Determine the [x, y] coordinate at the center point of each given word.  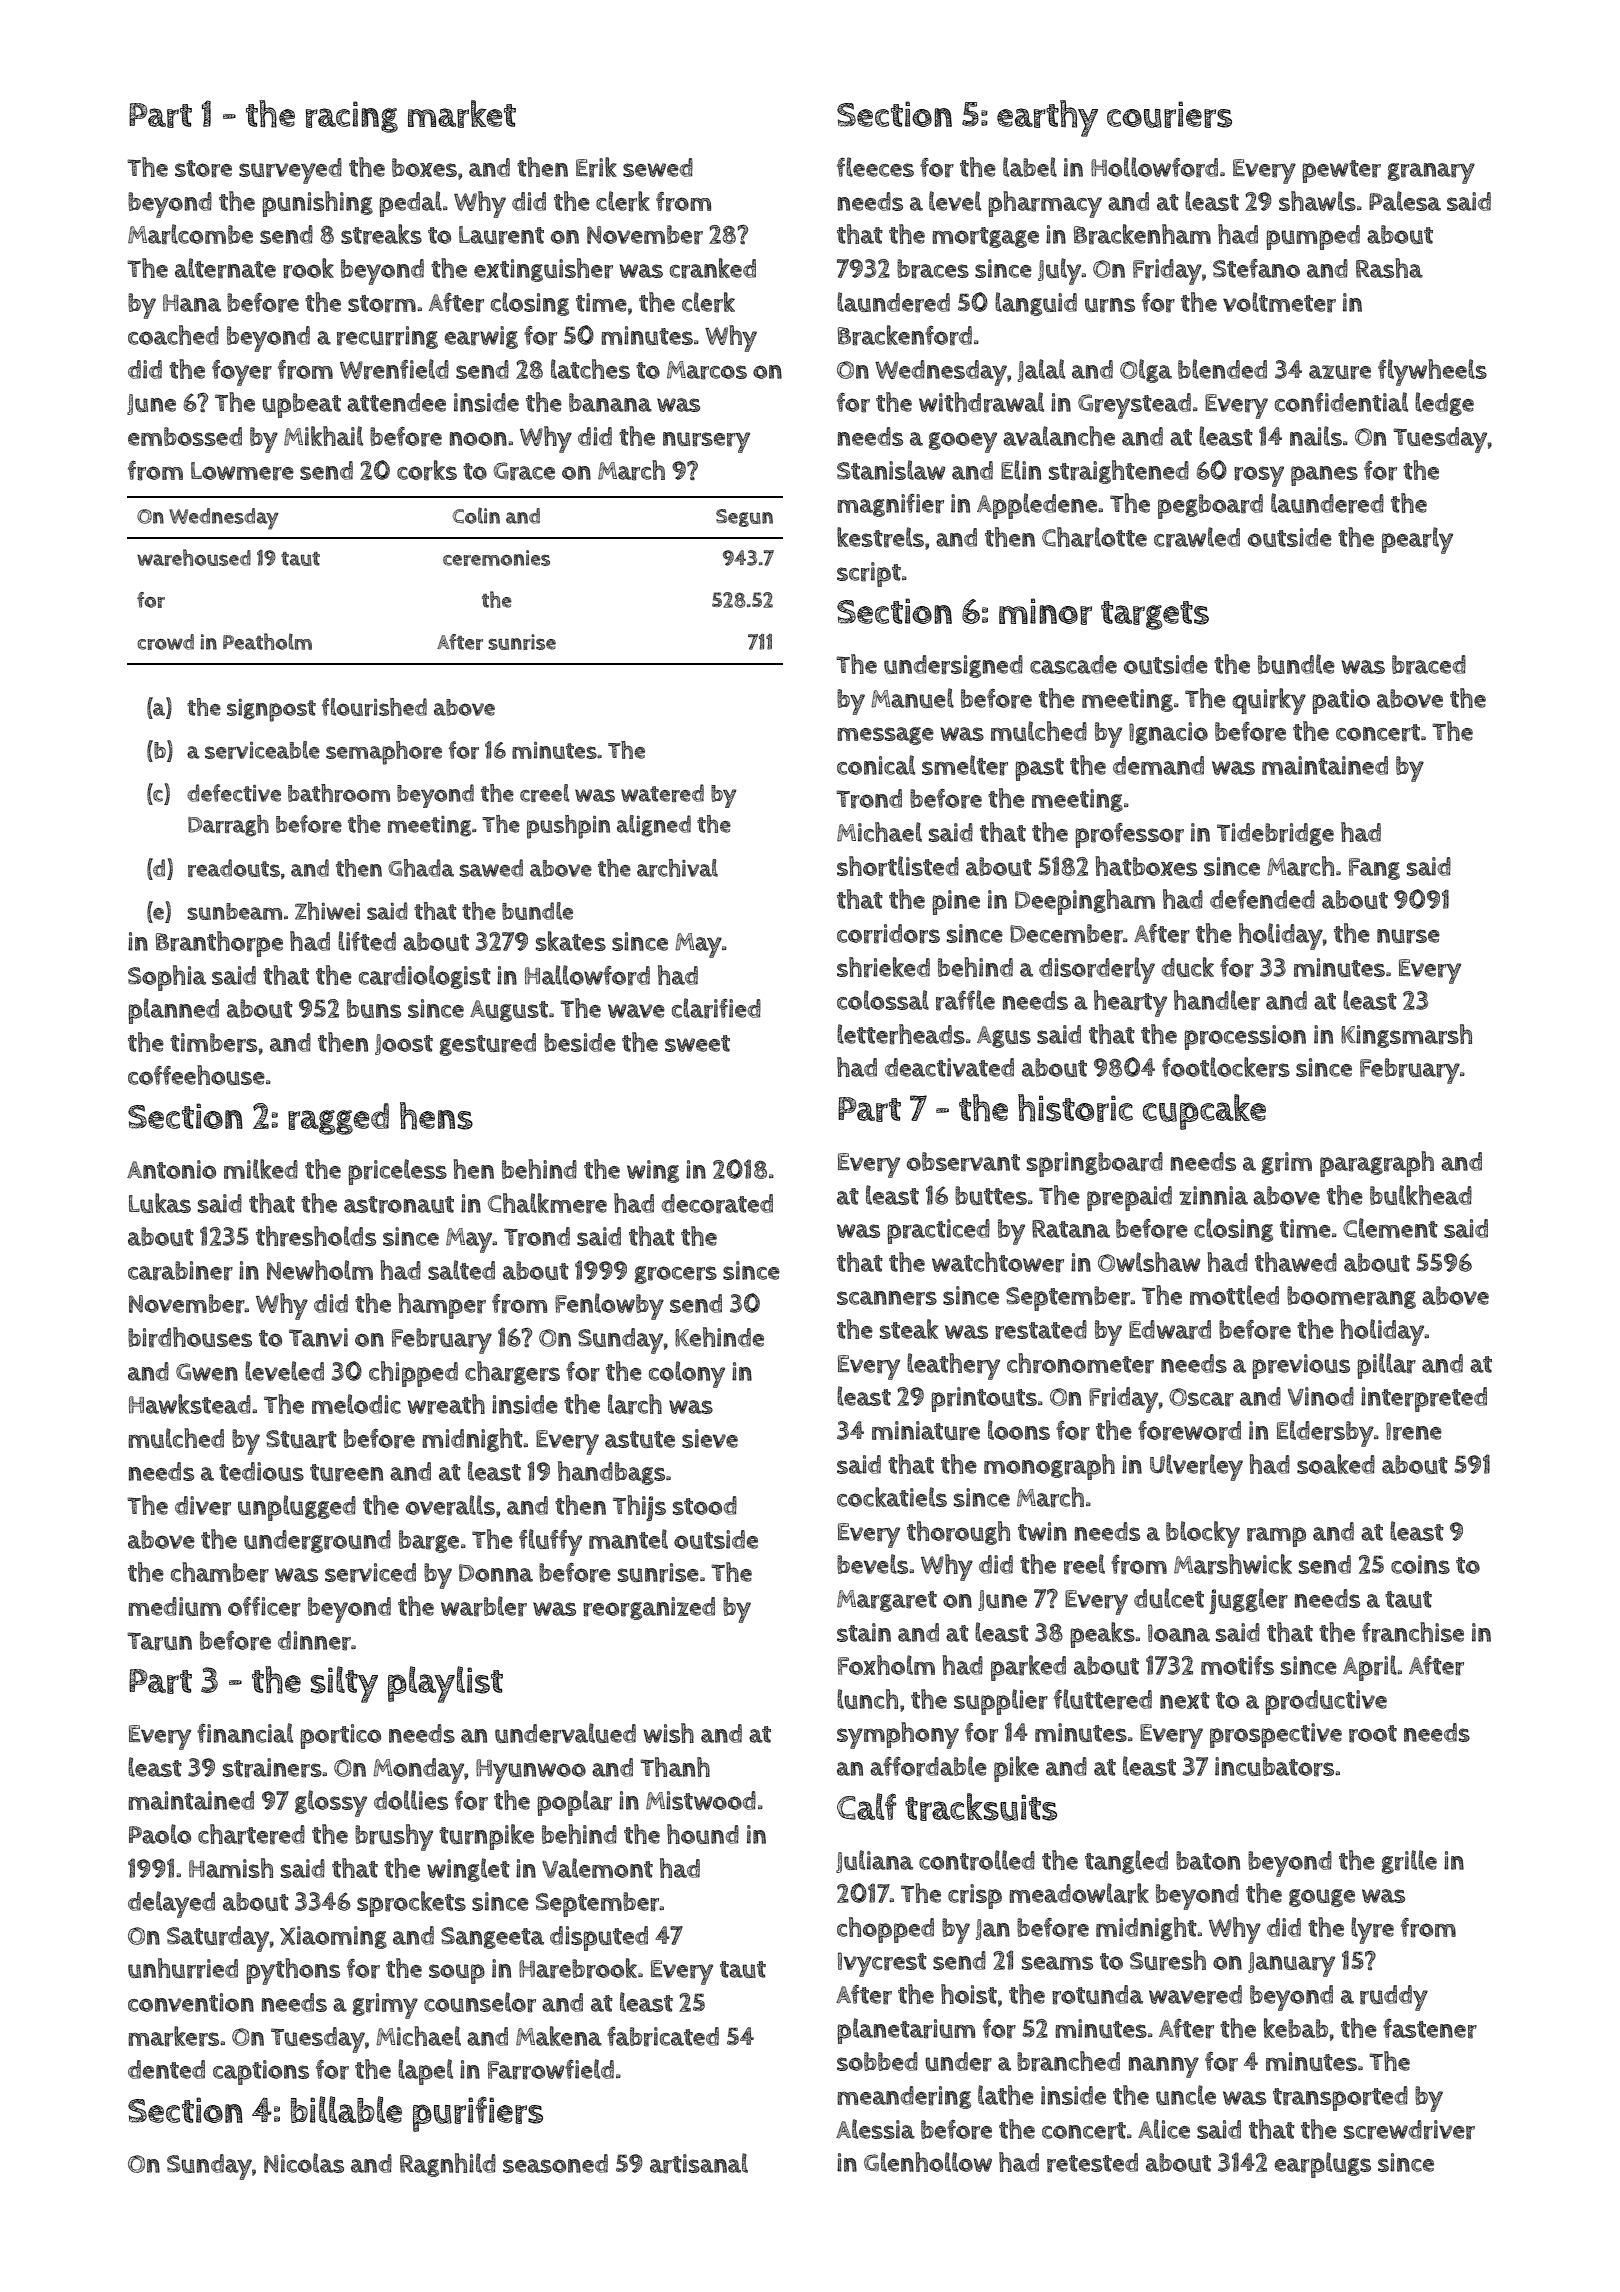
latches [590, 369]
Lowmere [242, 471]
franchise [1413, 1632]
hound [703, 1834]
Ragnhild [448, 2165]
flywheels [1432, 372]
